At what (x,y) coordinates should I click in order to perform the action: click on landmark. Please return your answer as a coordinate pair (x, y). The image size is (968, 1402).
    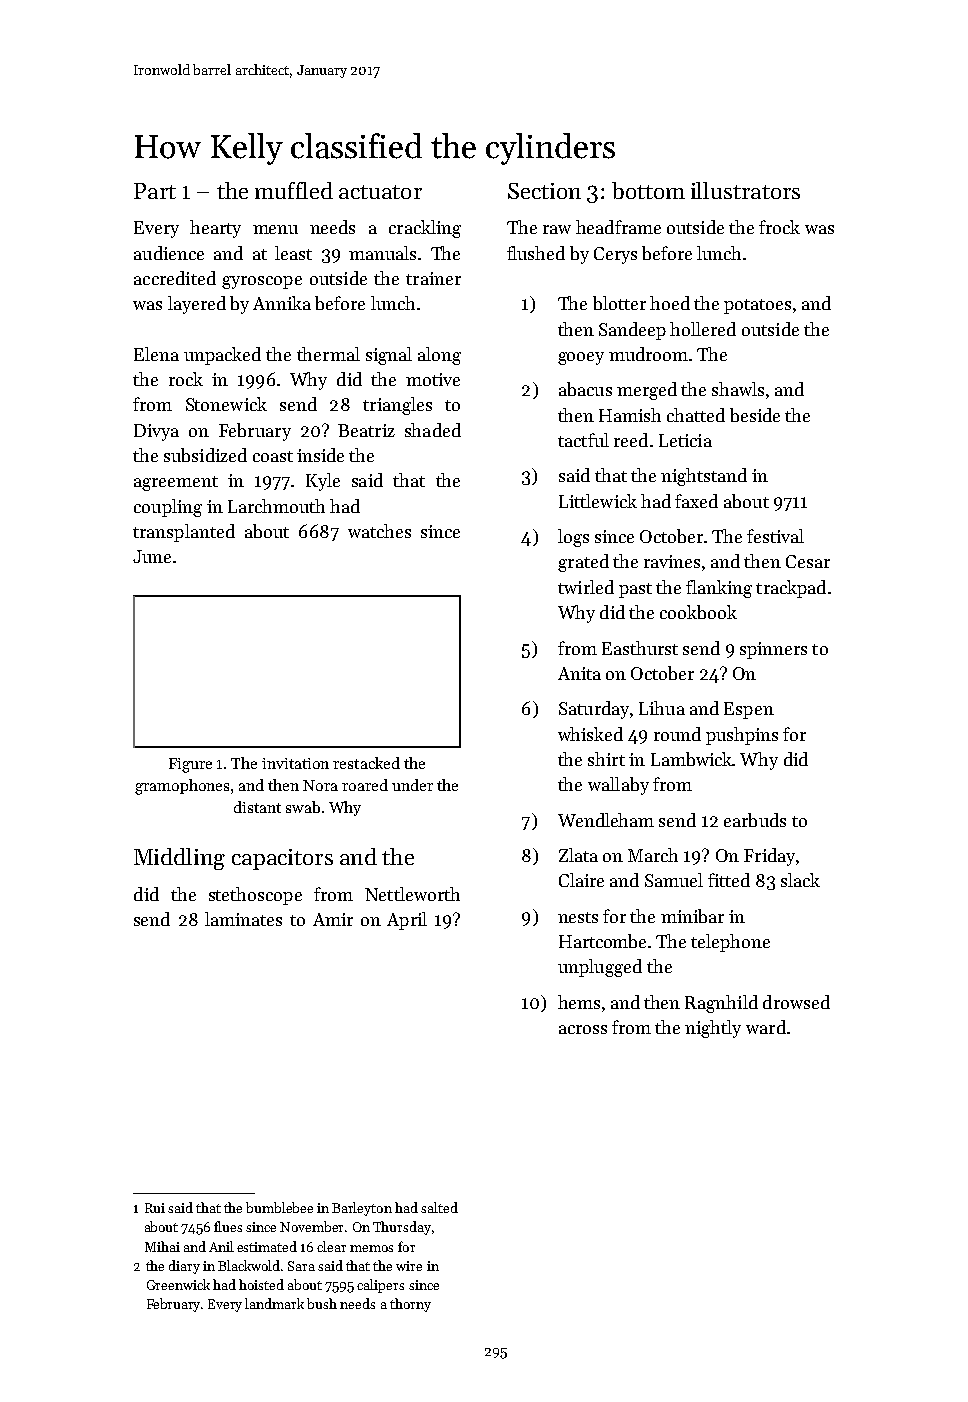
    Looking at the image, I should click on (274, 1303).
